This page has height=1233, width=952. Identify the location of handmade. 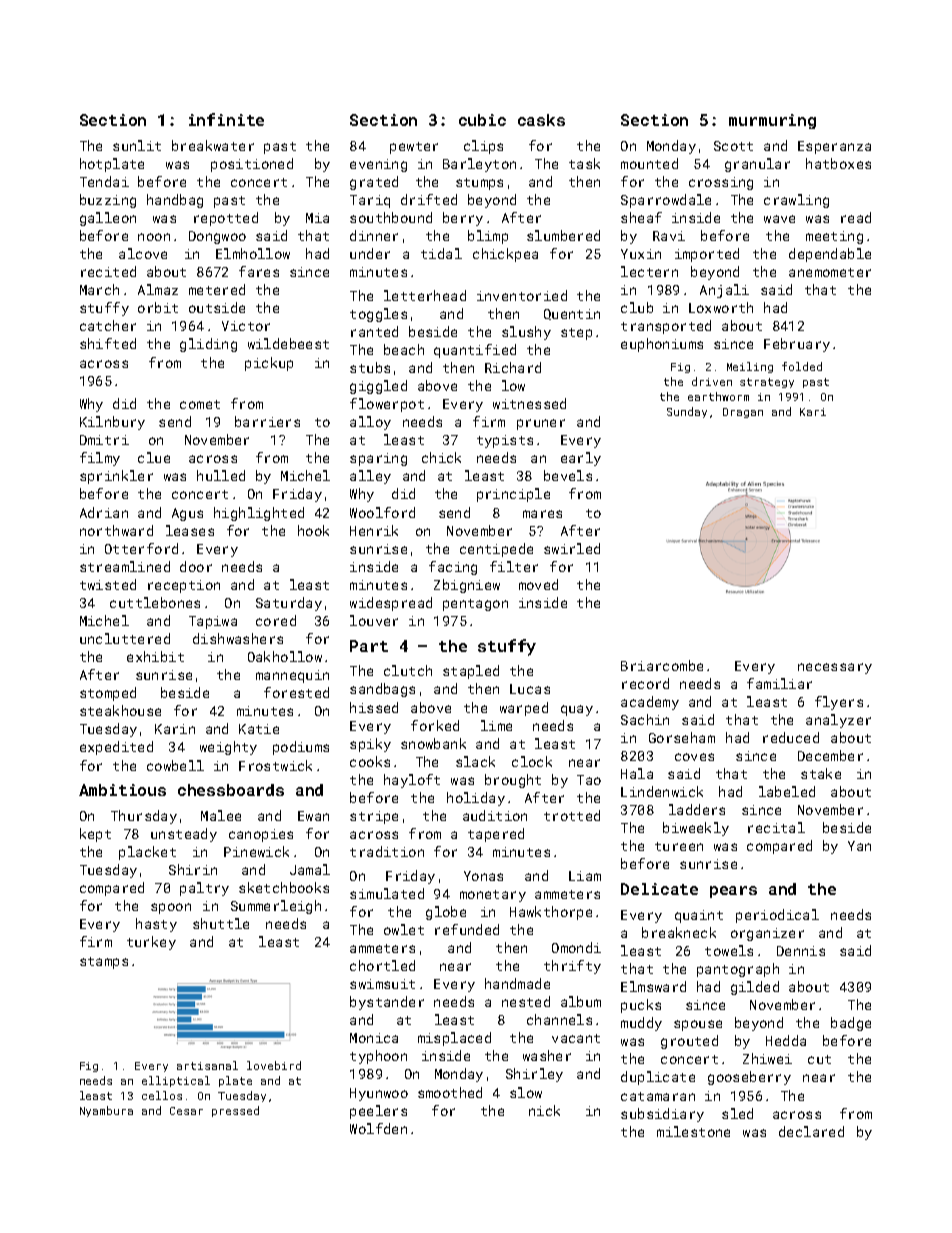
(517, 983).
